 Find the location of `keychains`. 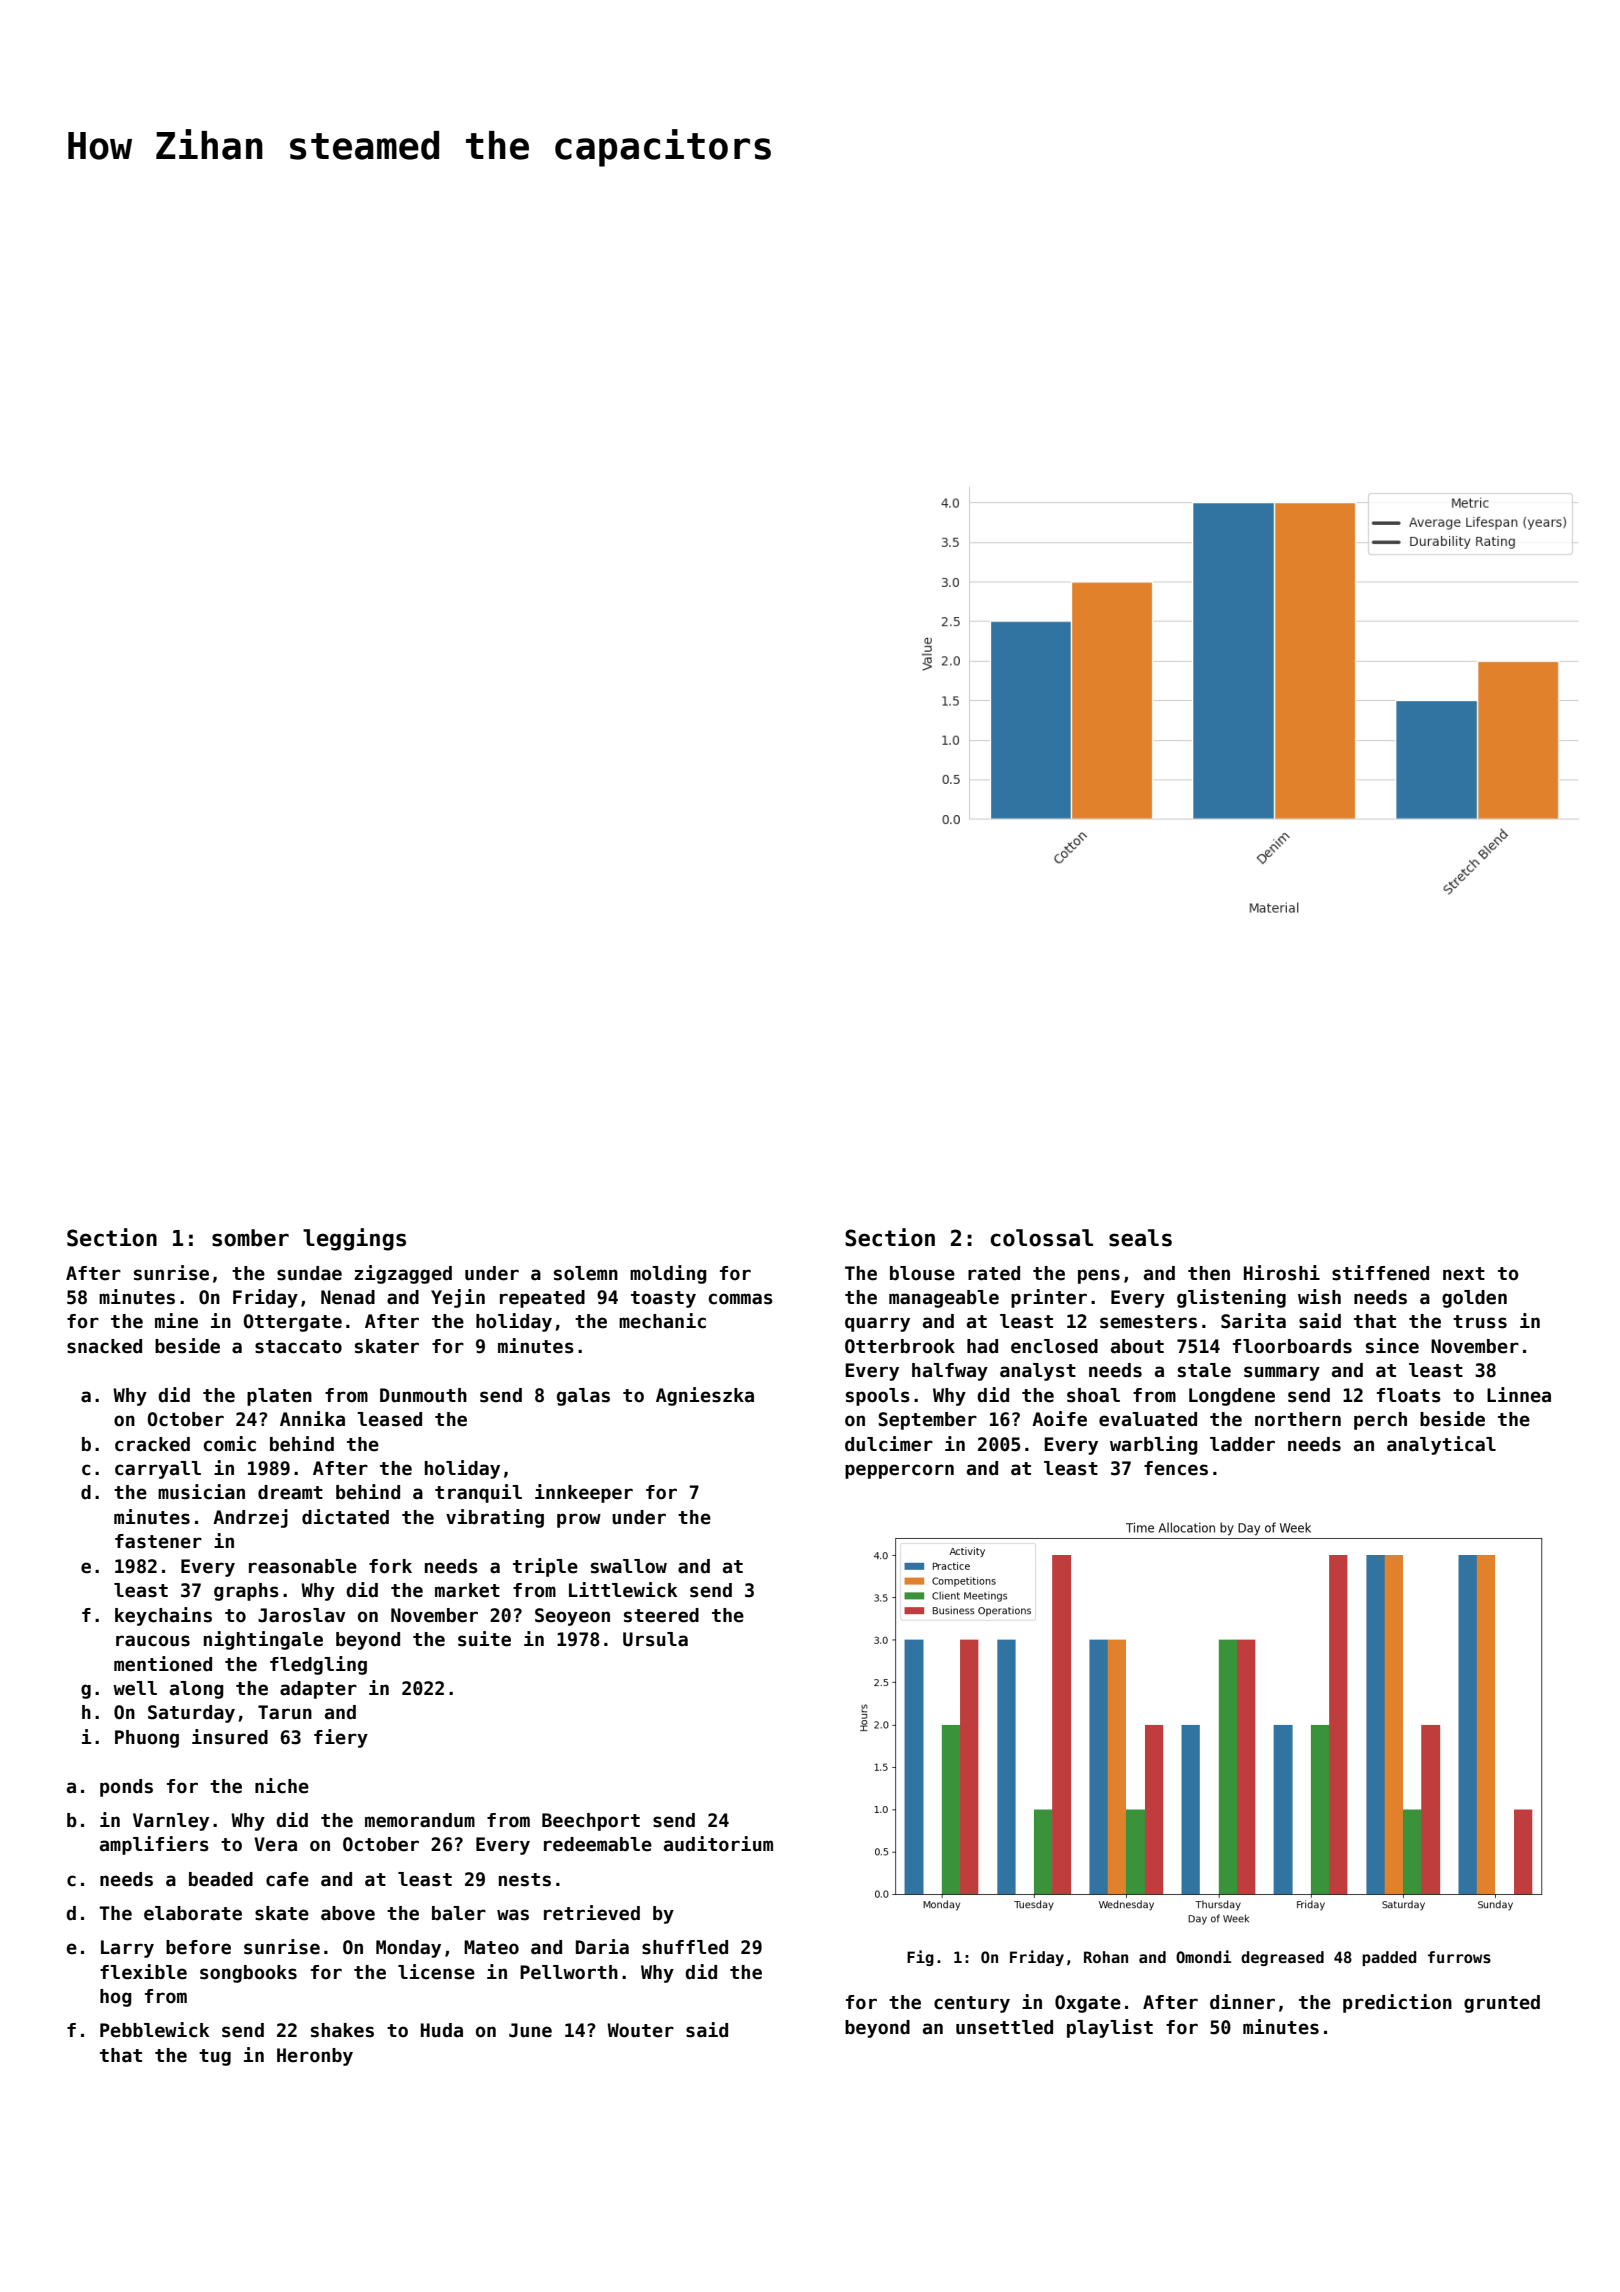

keychains is located at coordinates (163, 1616).
